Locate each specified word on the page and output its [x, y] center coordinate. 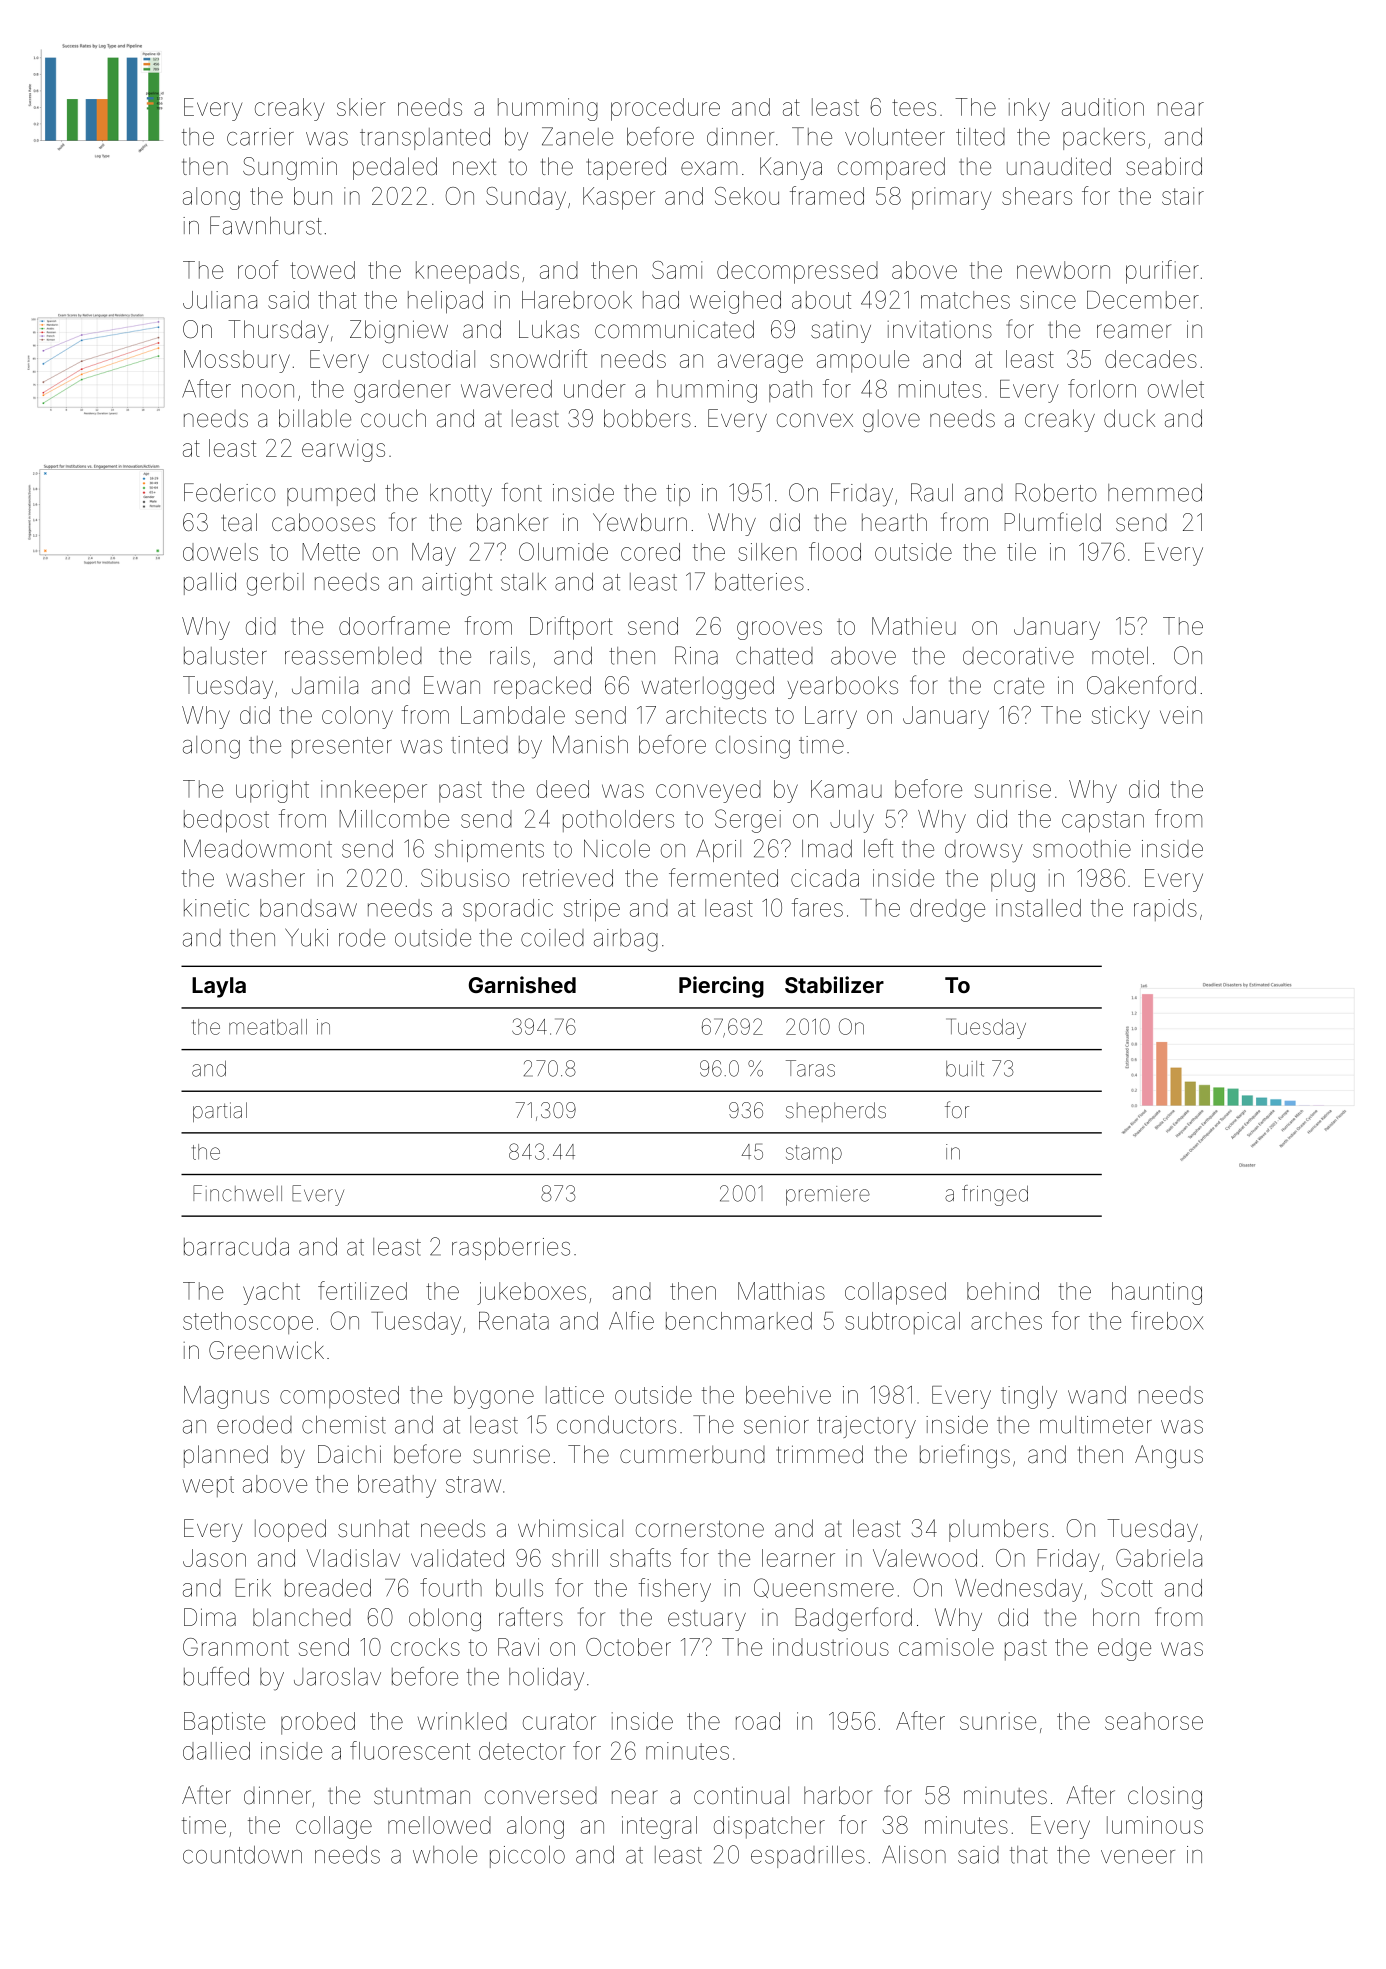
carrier [260, 137]
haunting [1157, 1293]
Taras [810, 1068]
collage [334, 1827]
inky [1029, 109]
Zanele [577, 136]
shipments [489, 851]
